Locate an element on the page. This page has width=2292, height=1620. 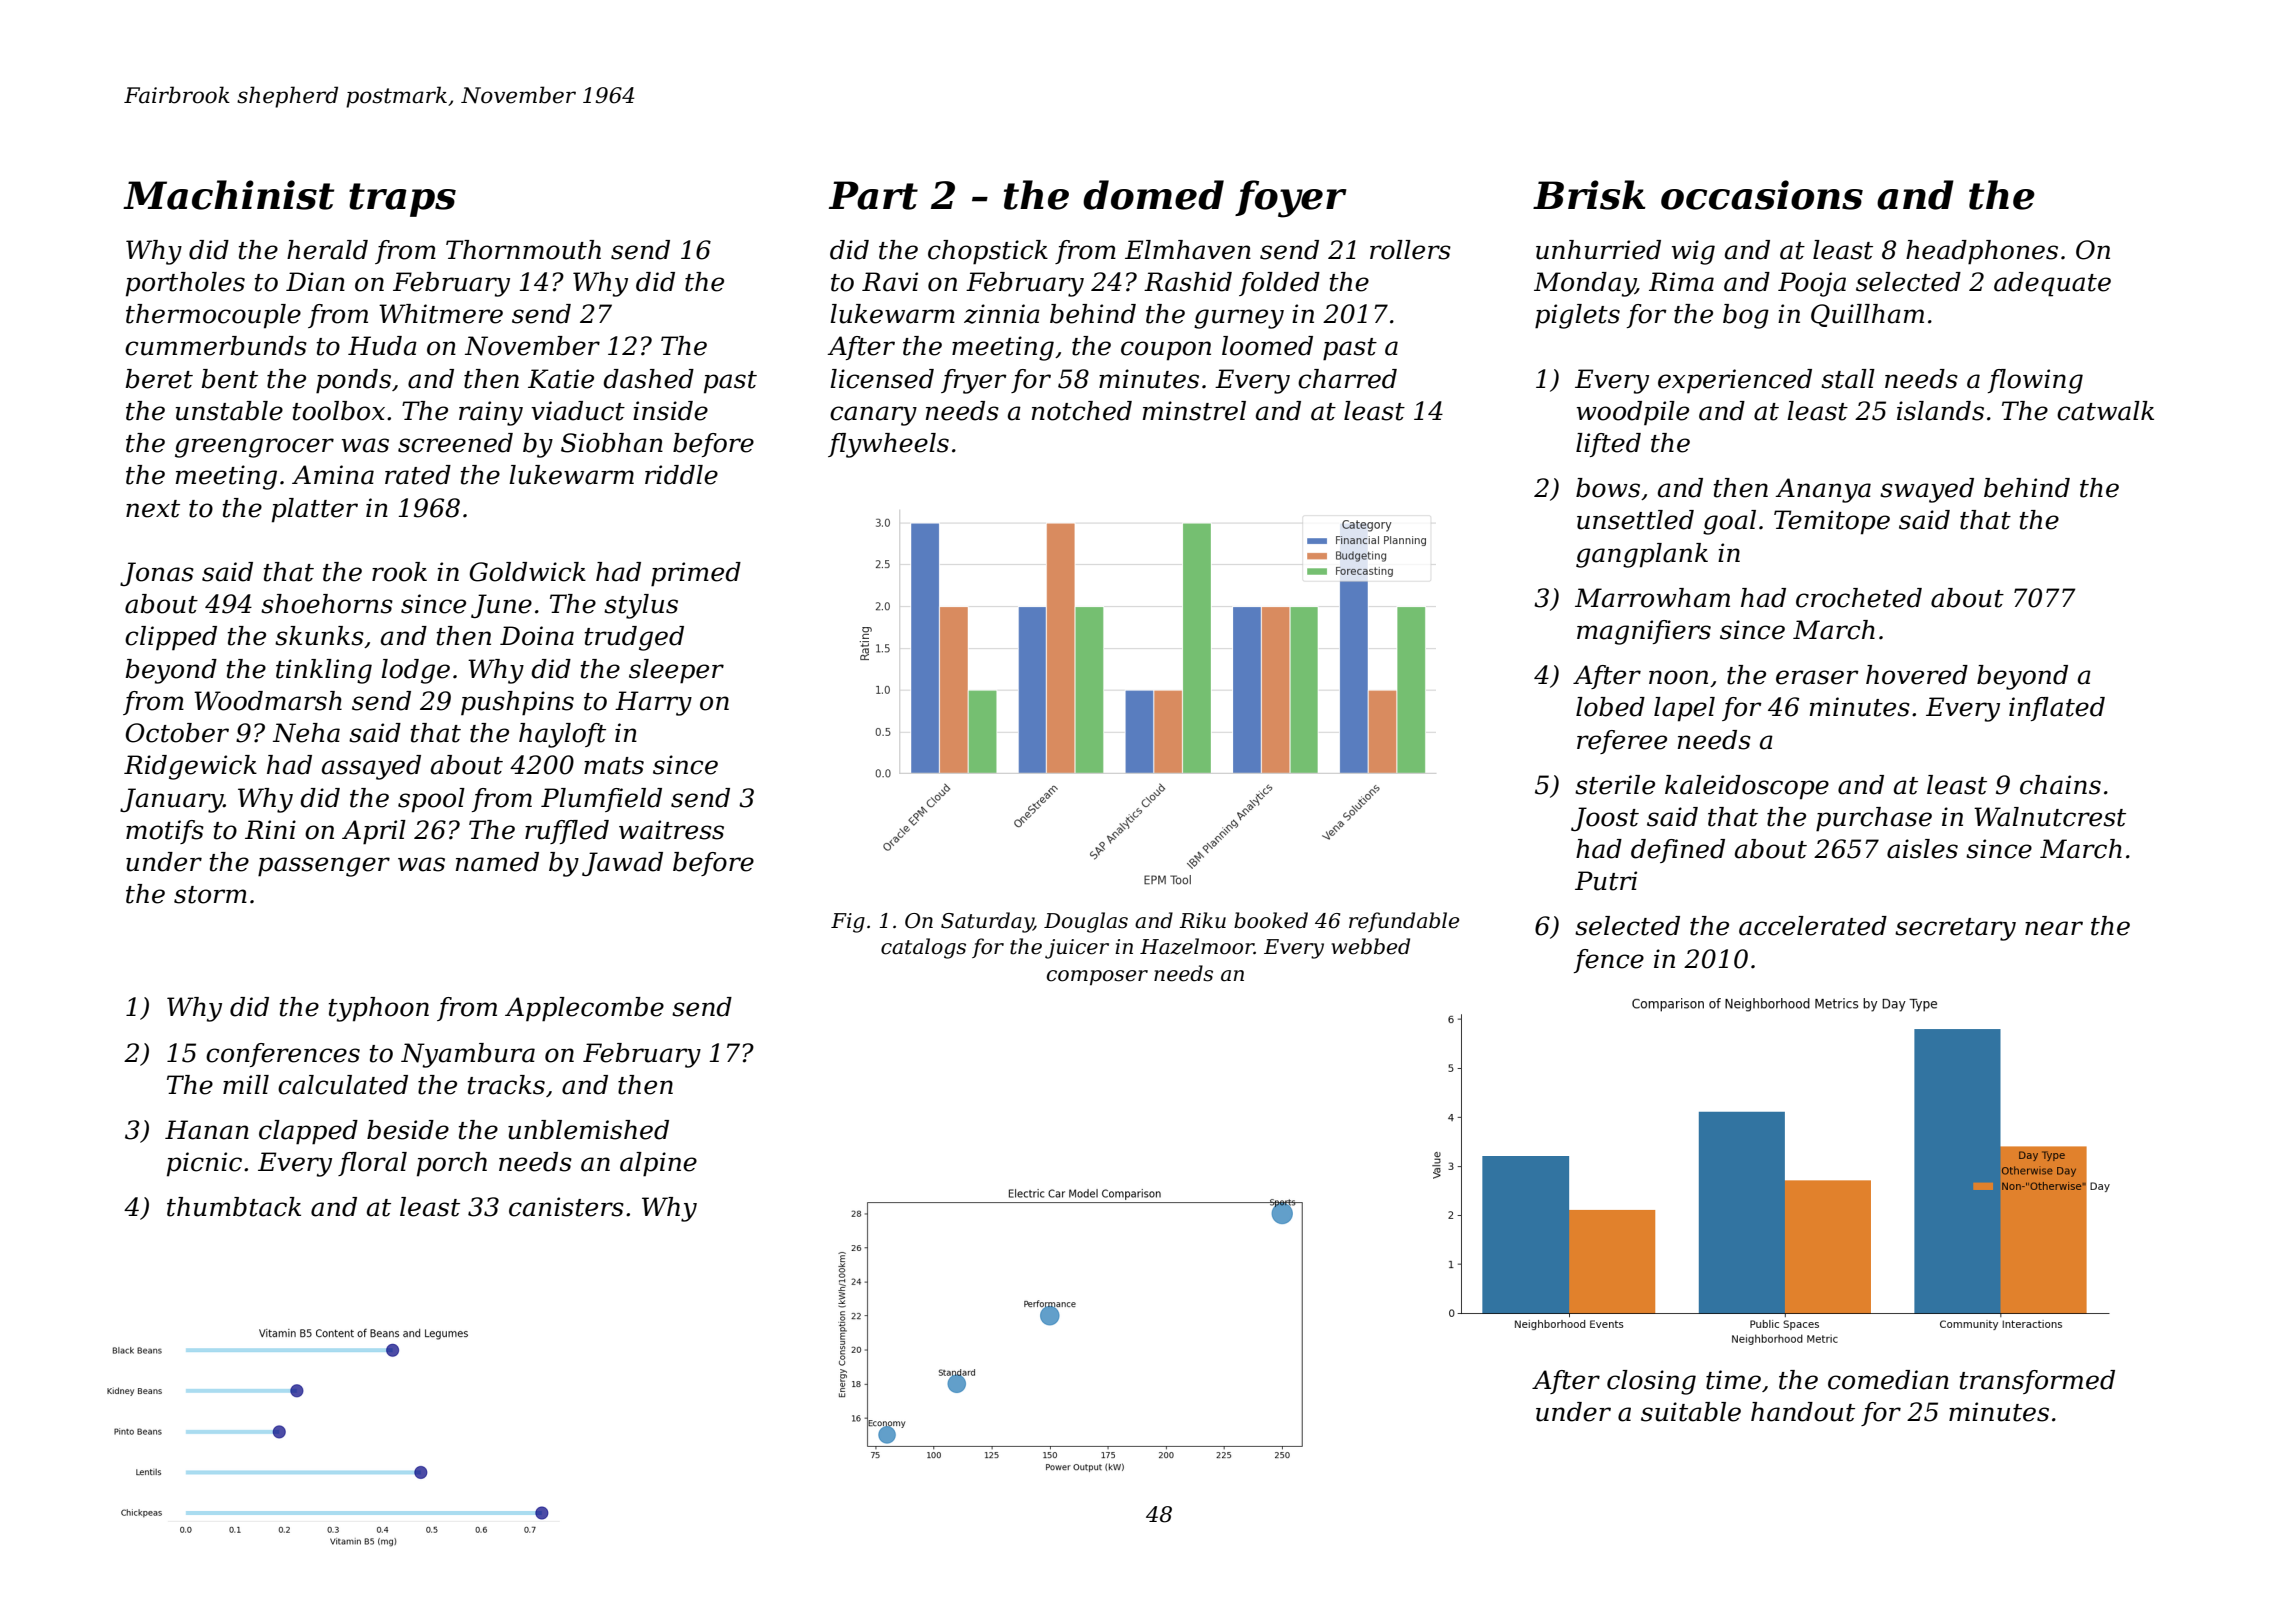
swayed is located at coordinates (1927, 490).
